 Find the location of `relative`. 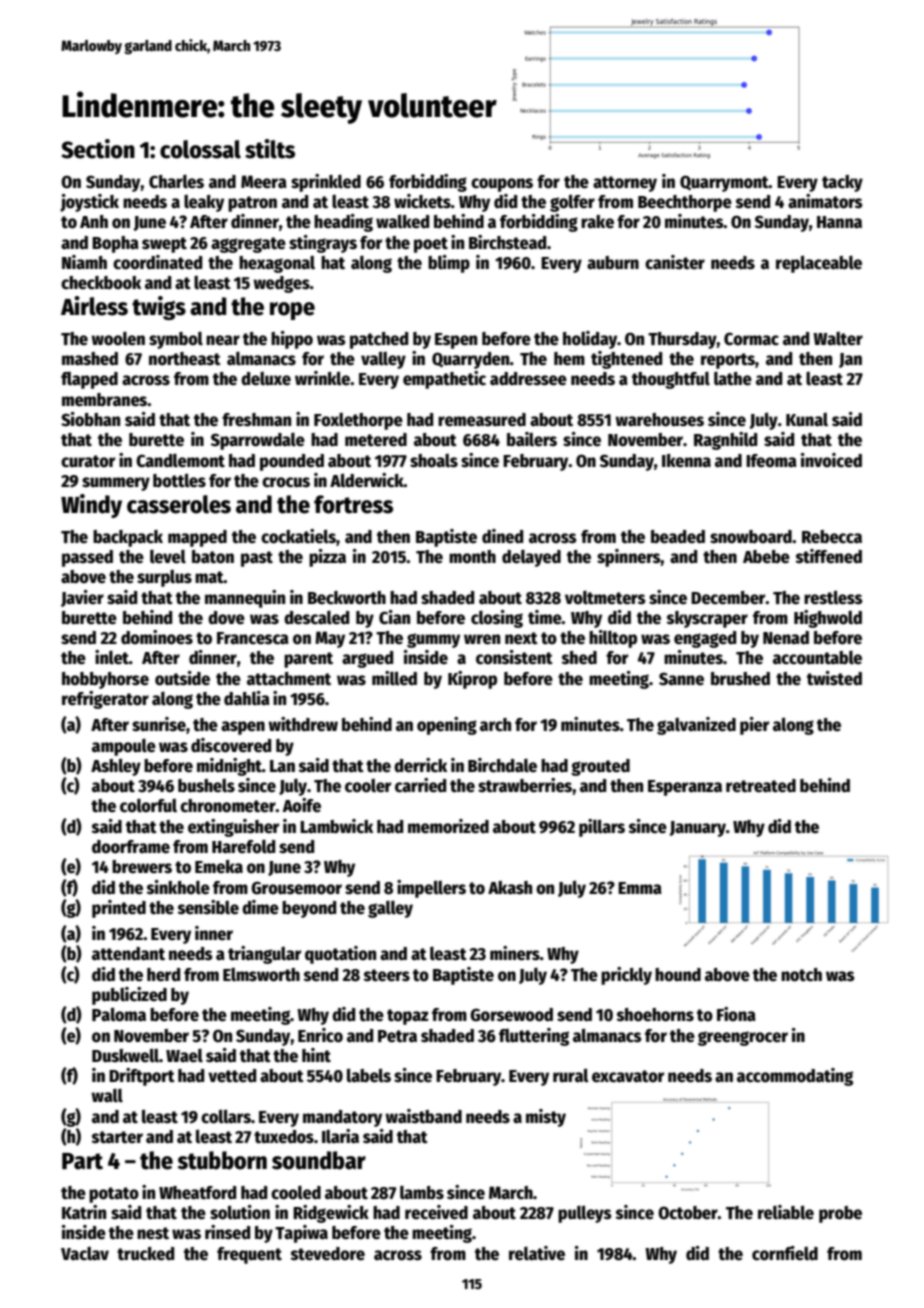

relative is located at coordinates (537, 1253).
